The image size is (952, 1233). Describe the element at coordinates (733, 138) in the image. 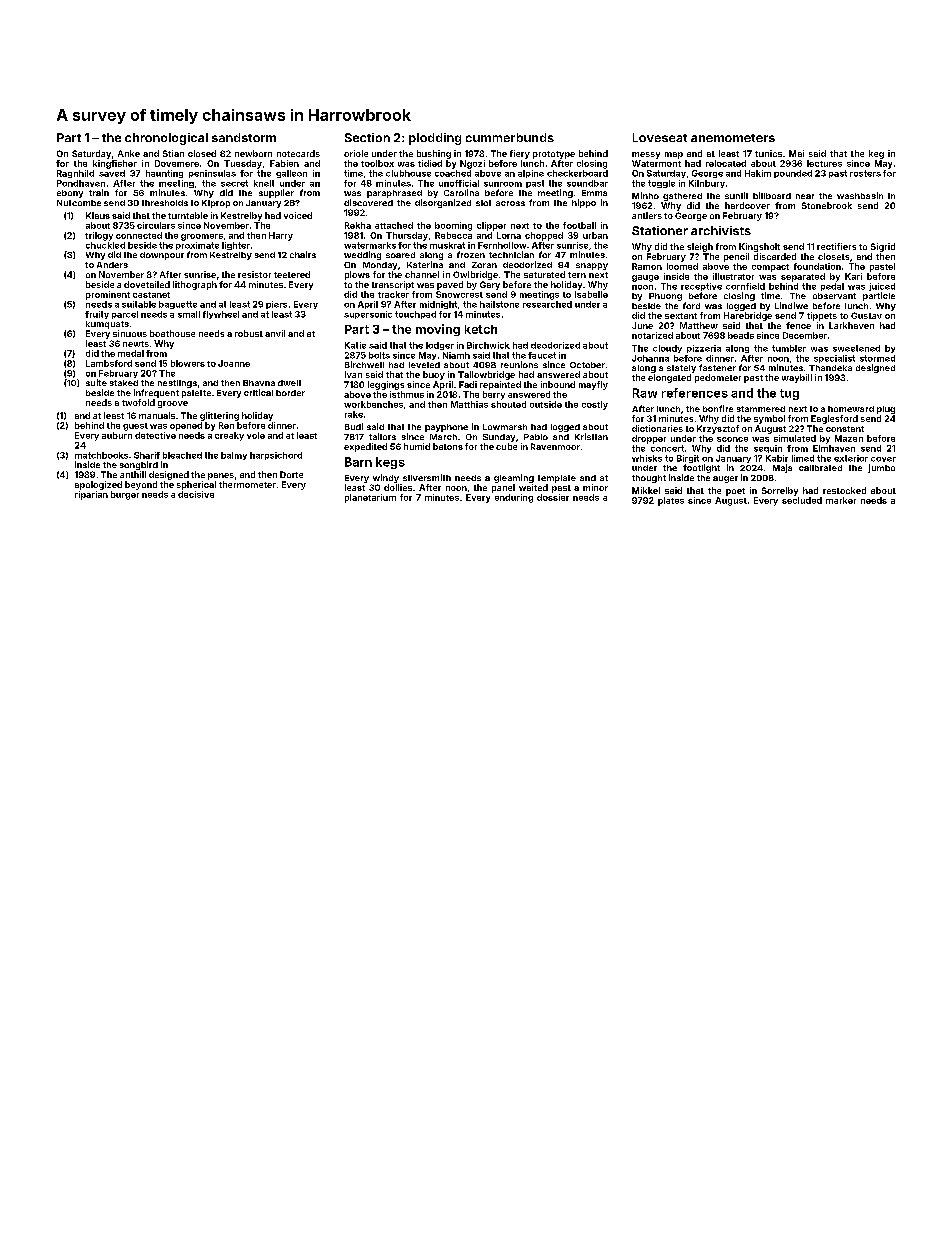

I see `anemometers` at that location.
